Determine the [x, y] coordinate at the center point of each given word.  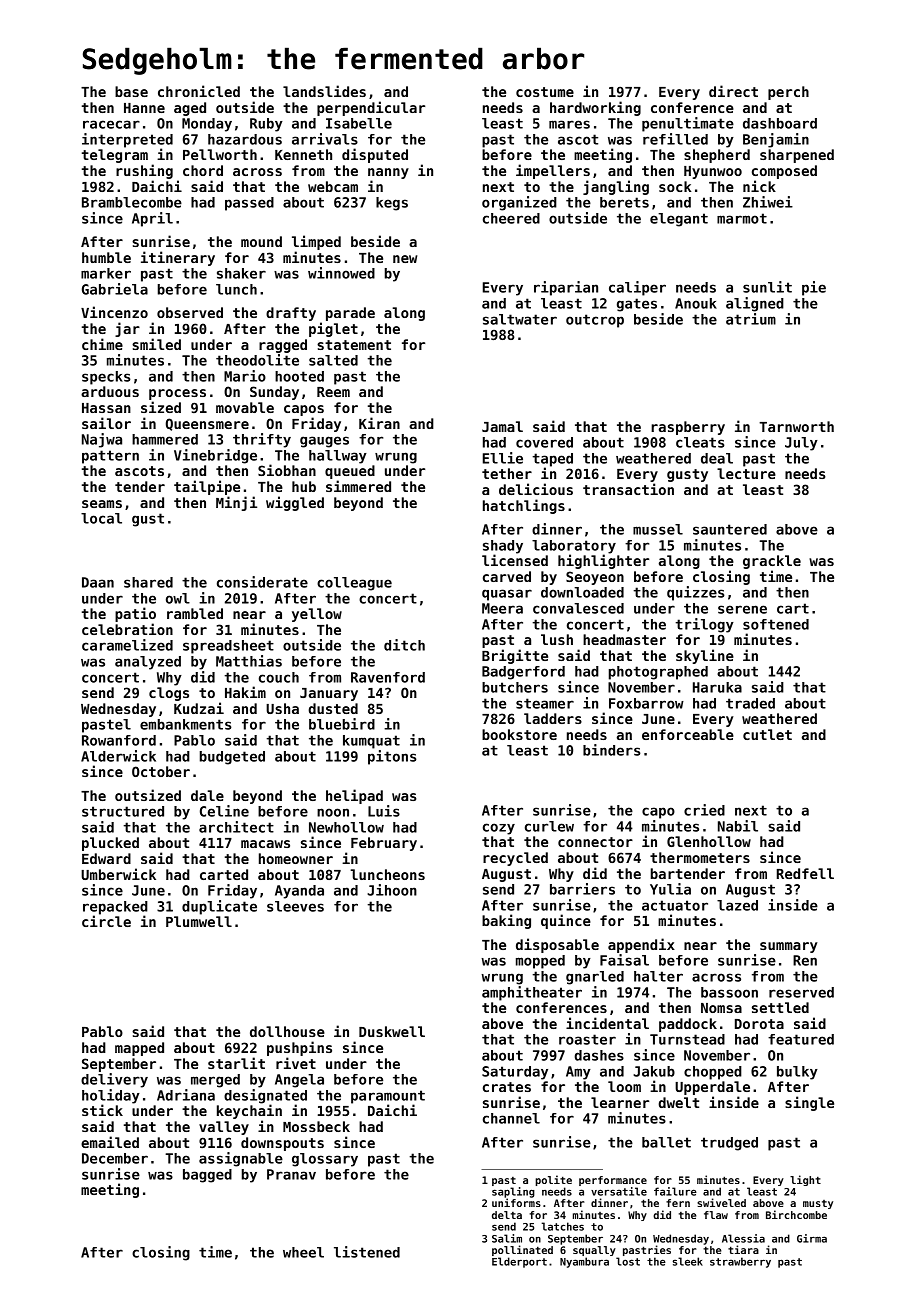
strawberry [740, 1262]
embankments [186, 724]
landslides [324, 91]
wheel [303, 1252]
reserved [801, 992]
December [115, 1158]
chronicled [199, 91]
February [384, 844]
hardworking [595, 108]
